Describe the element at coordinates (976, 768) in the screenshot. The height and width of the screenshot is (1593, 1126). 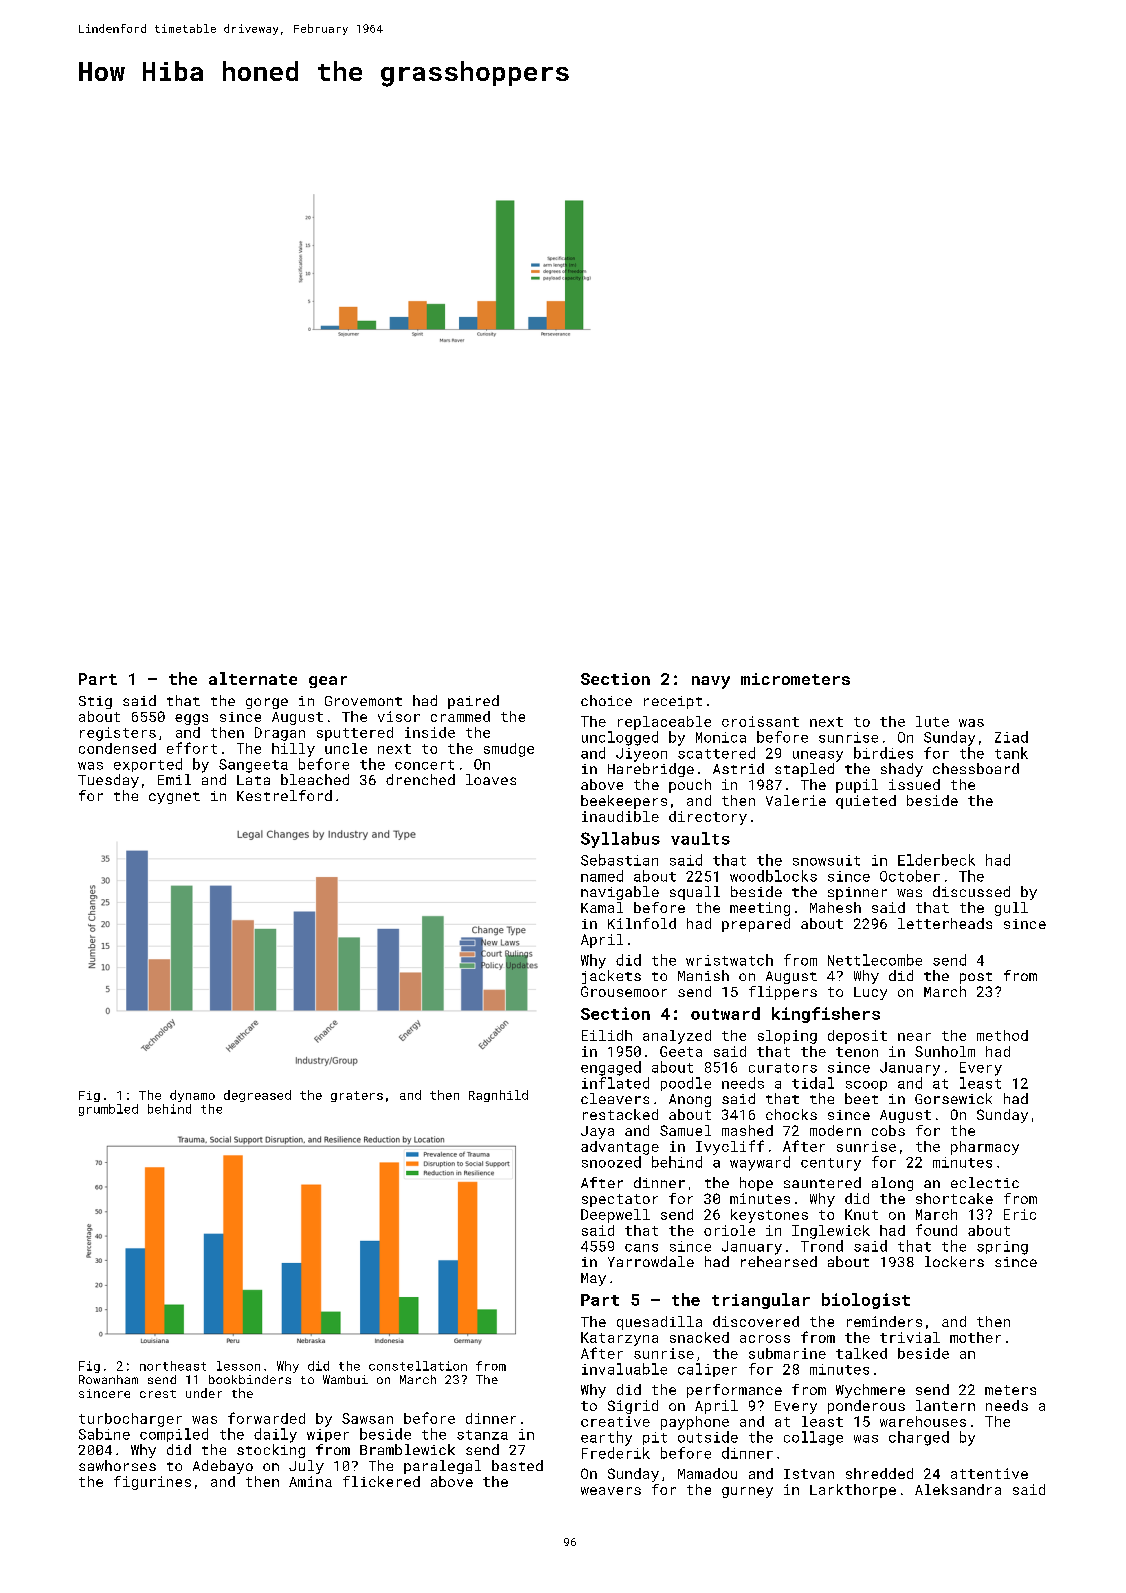
I see `chessboard` at that location.
